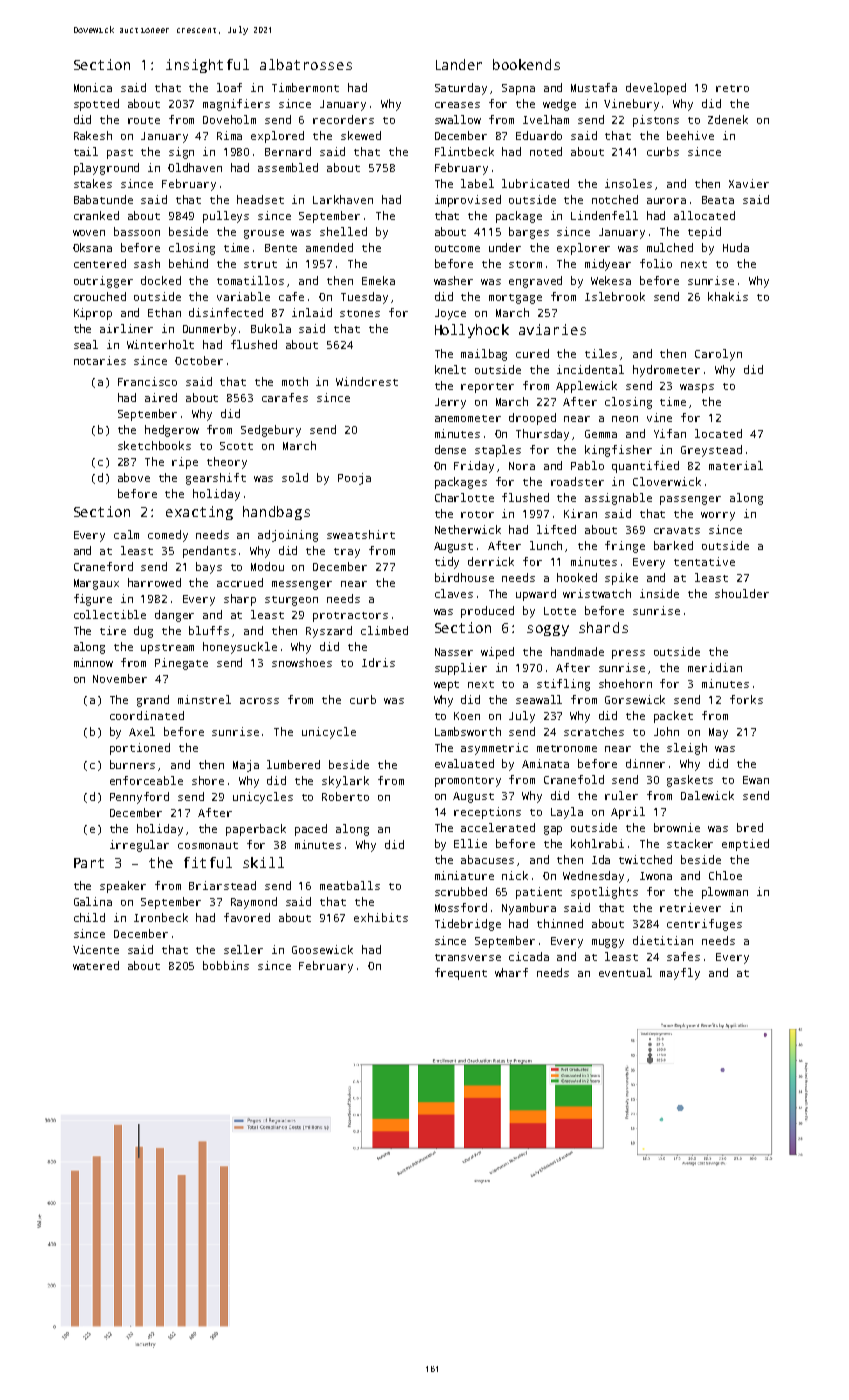 The image size is (849, 1400). I want to click on Joyce, so click(450, 314).
